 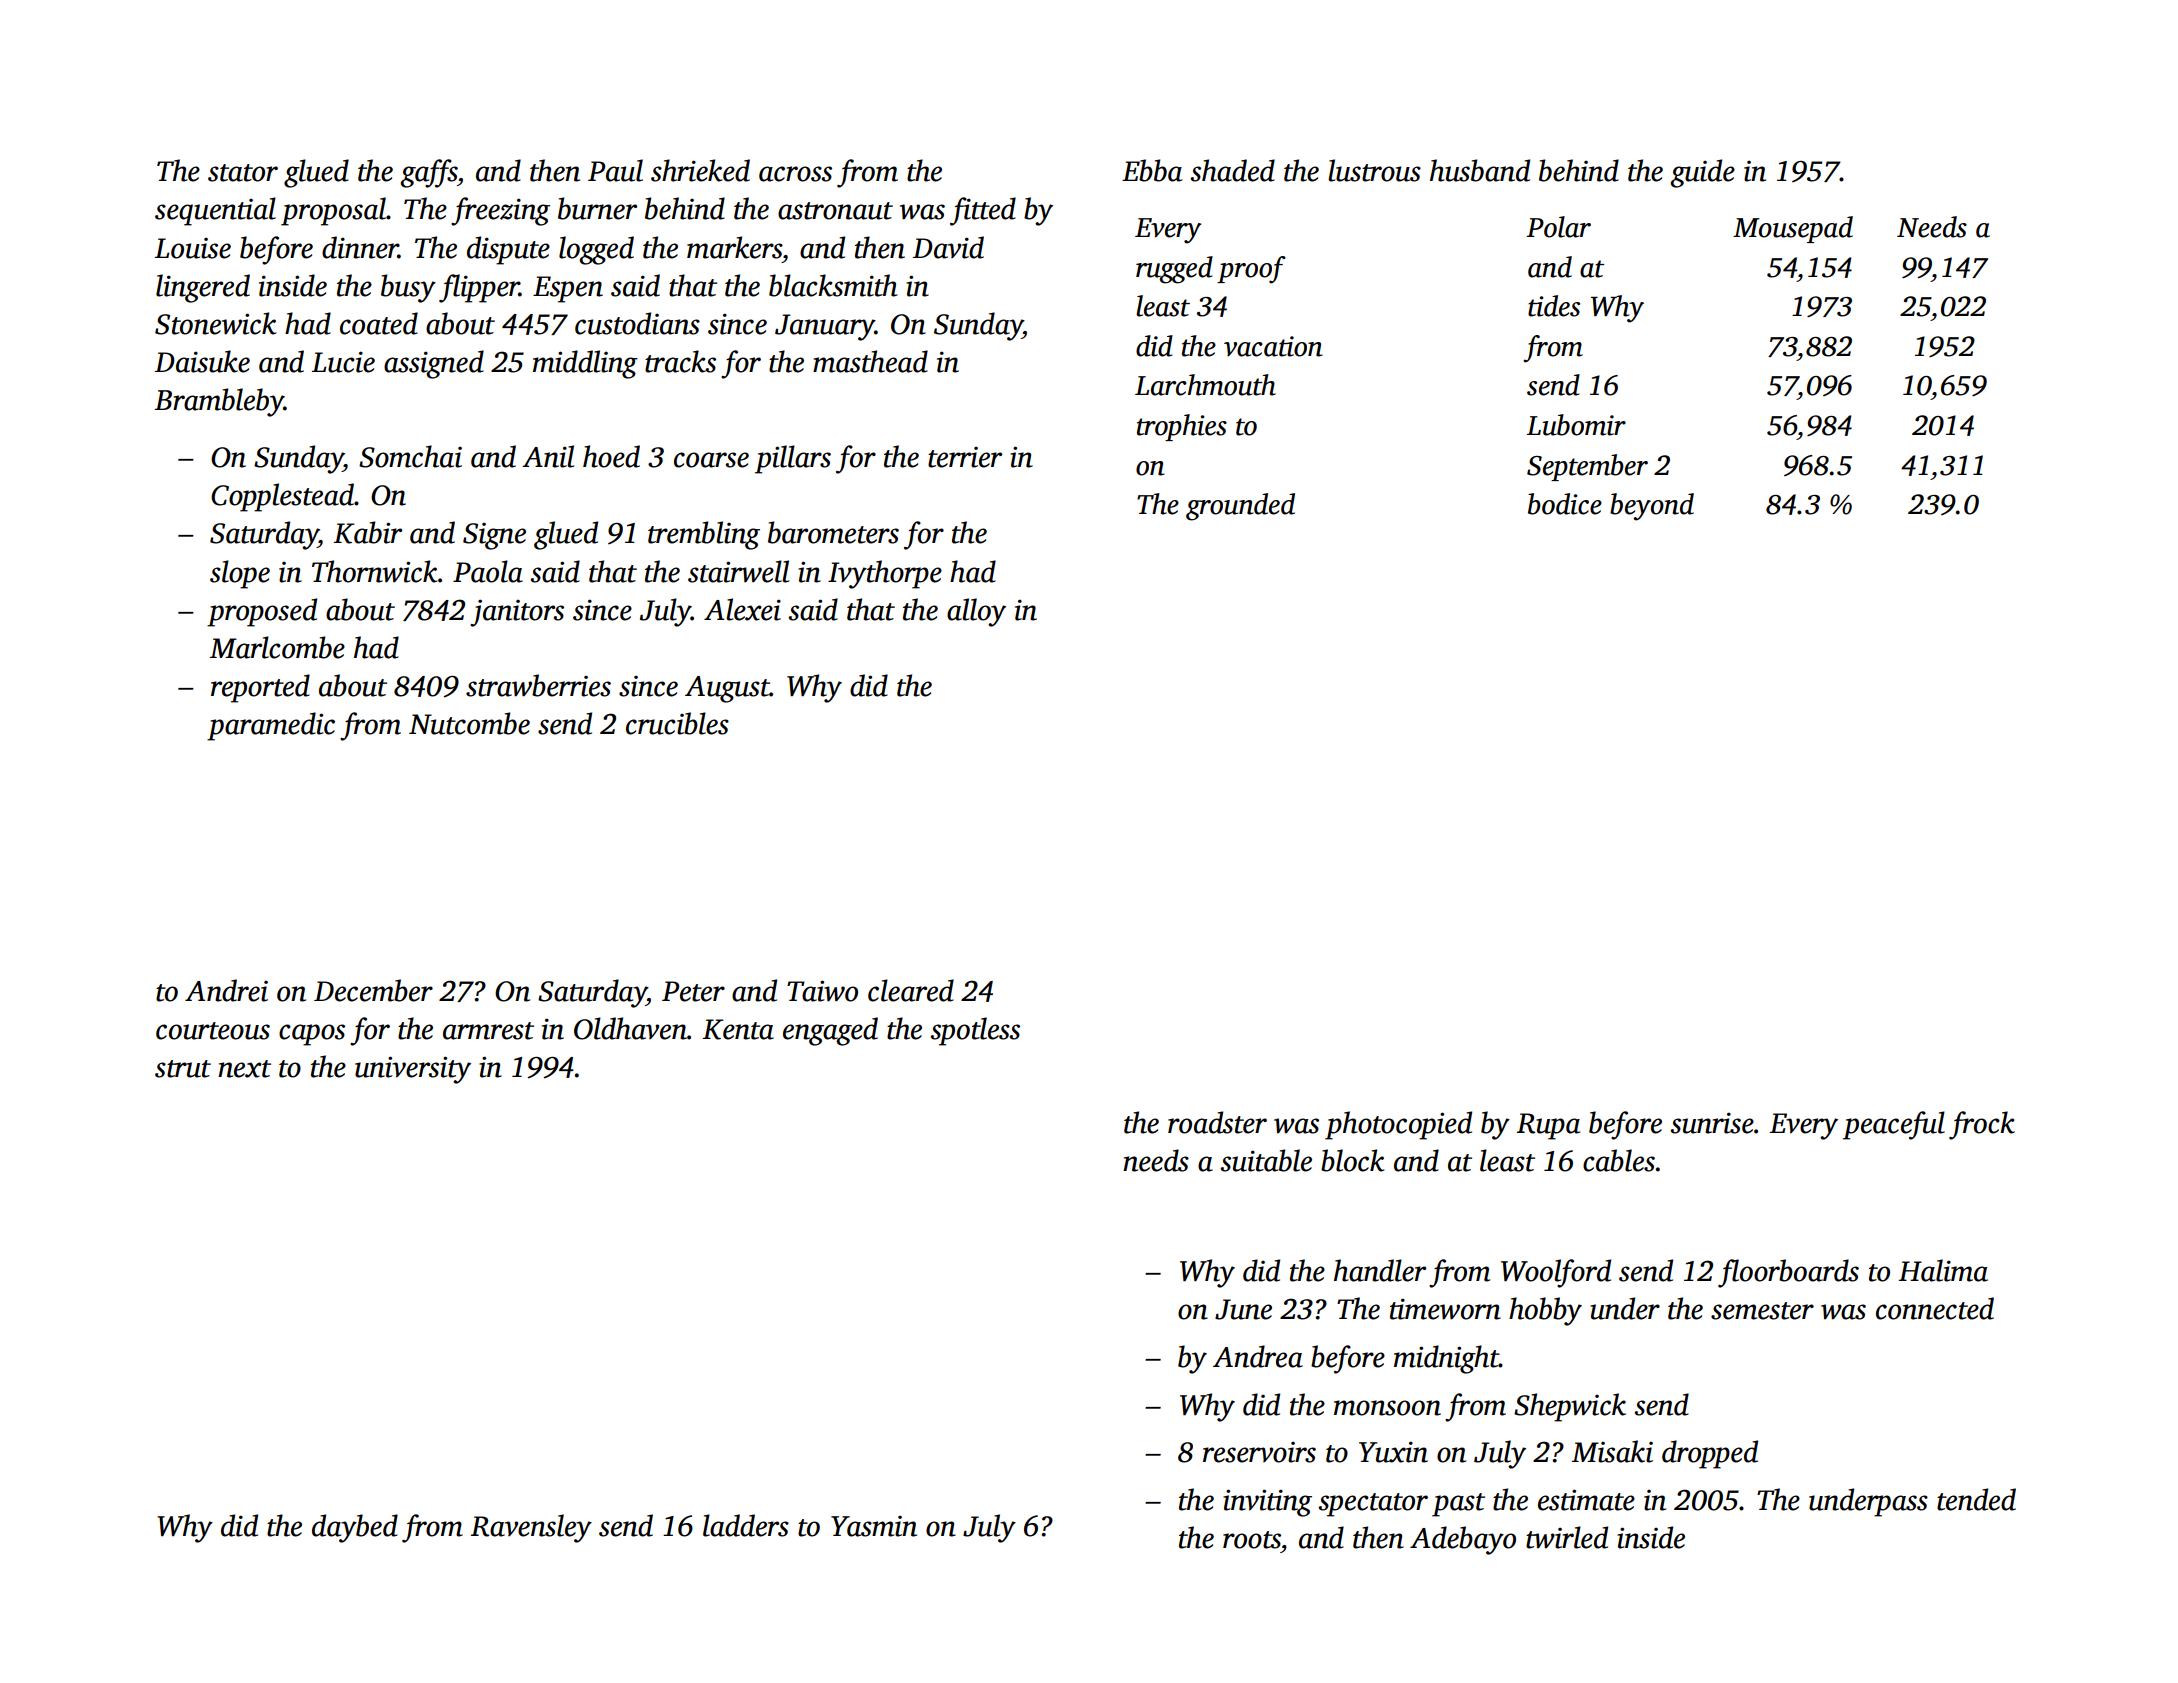 What do you see at coordinates (1463, 1540) in the screenshot?
I see `Adebayo` at bounding box center [1463, 1540].
